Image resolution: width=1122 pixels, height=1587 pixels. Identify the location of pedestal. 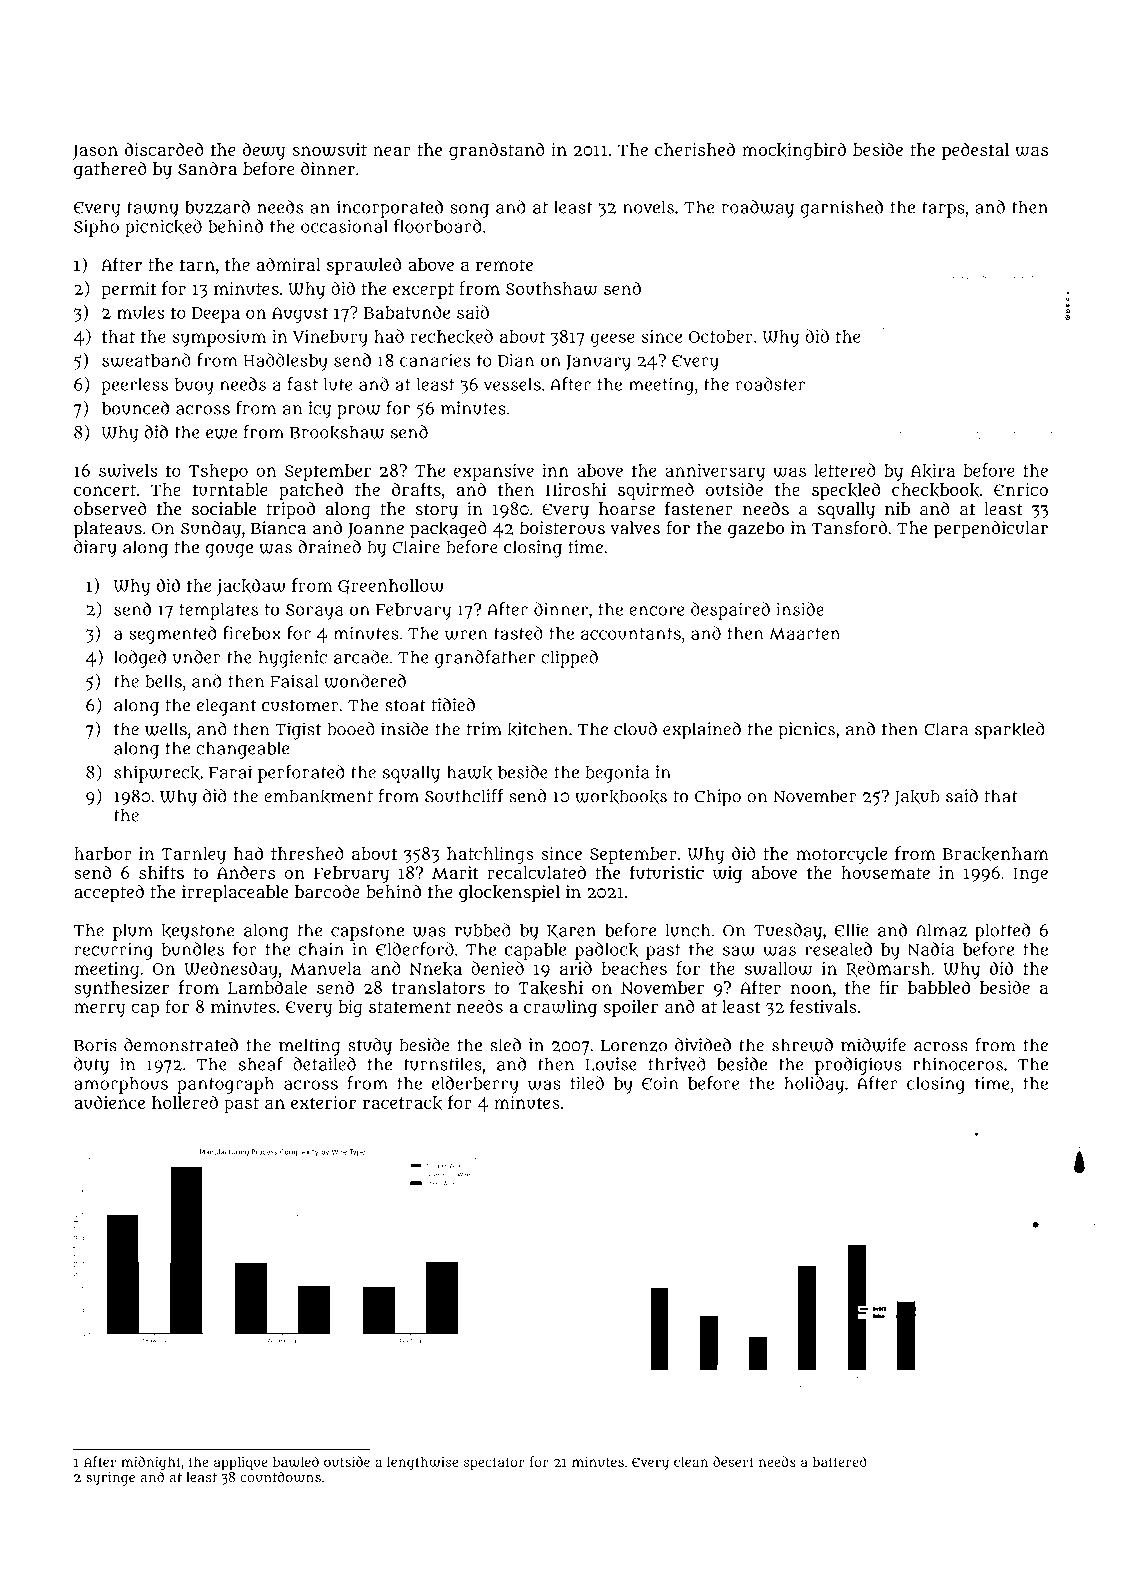
(975, 151).
